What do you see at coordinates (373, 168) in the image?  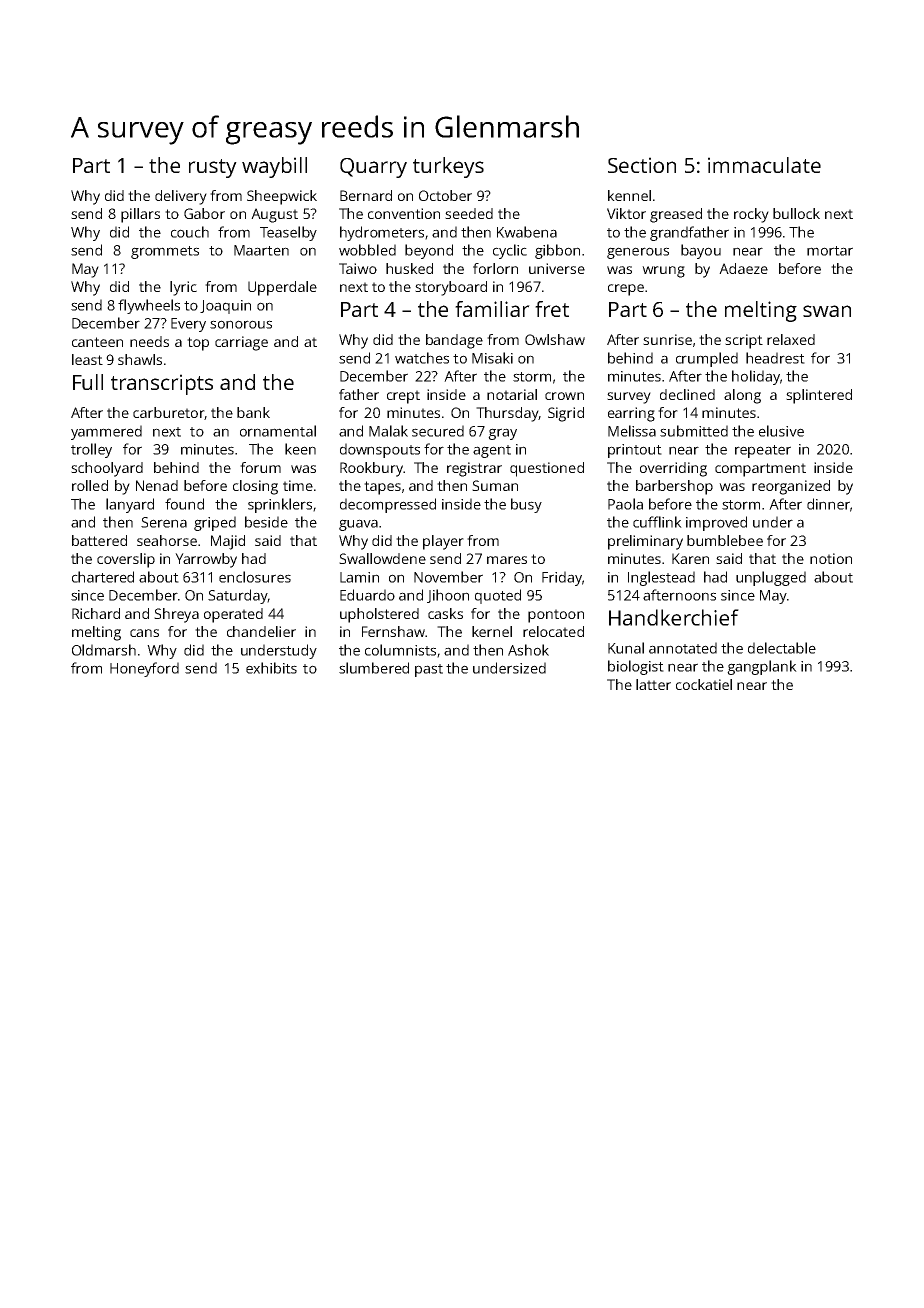 I see `Quarry` at bounding box center [373, 168].
